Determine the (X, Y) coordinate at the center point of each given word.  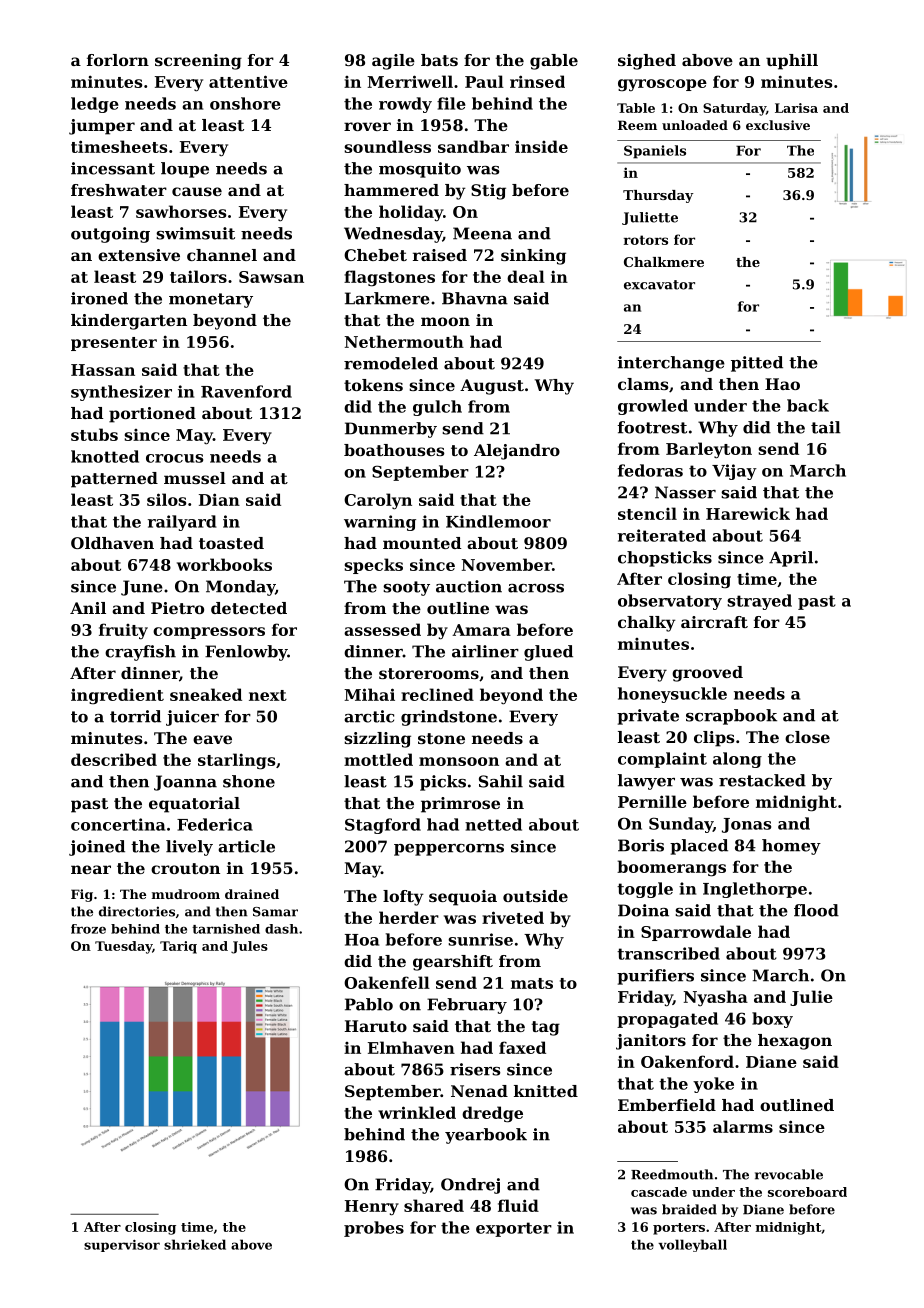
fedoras (650, 470)
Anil (88, 608)
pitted (757, 364)
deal (526, 276)
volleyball (692, 1245)
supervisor (122, 1246)
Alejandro (517, 452)
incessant (113, 168)
